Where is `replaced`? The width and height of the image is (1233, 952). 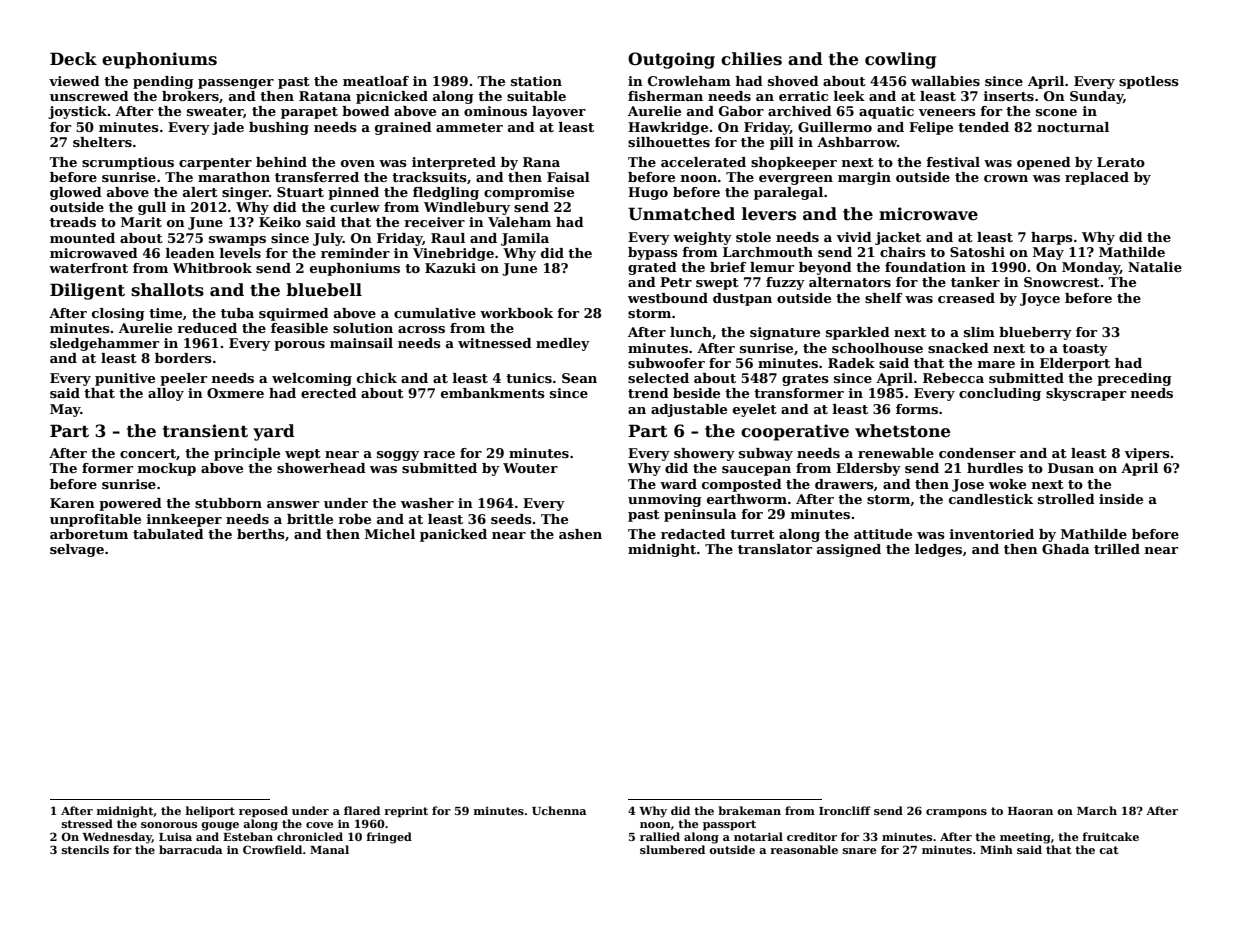
replaced is located at coordinates (1097, 178).
